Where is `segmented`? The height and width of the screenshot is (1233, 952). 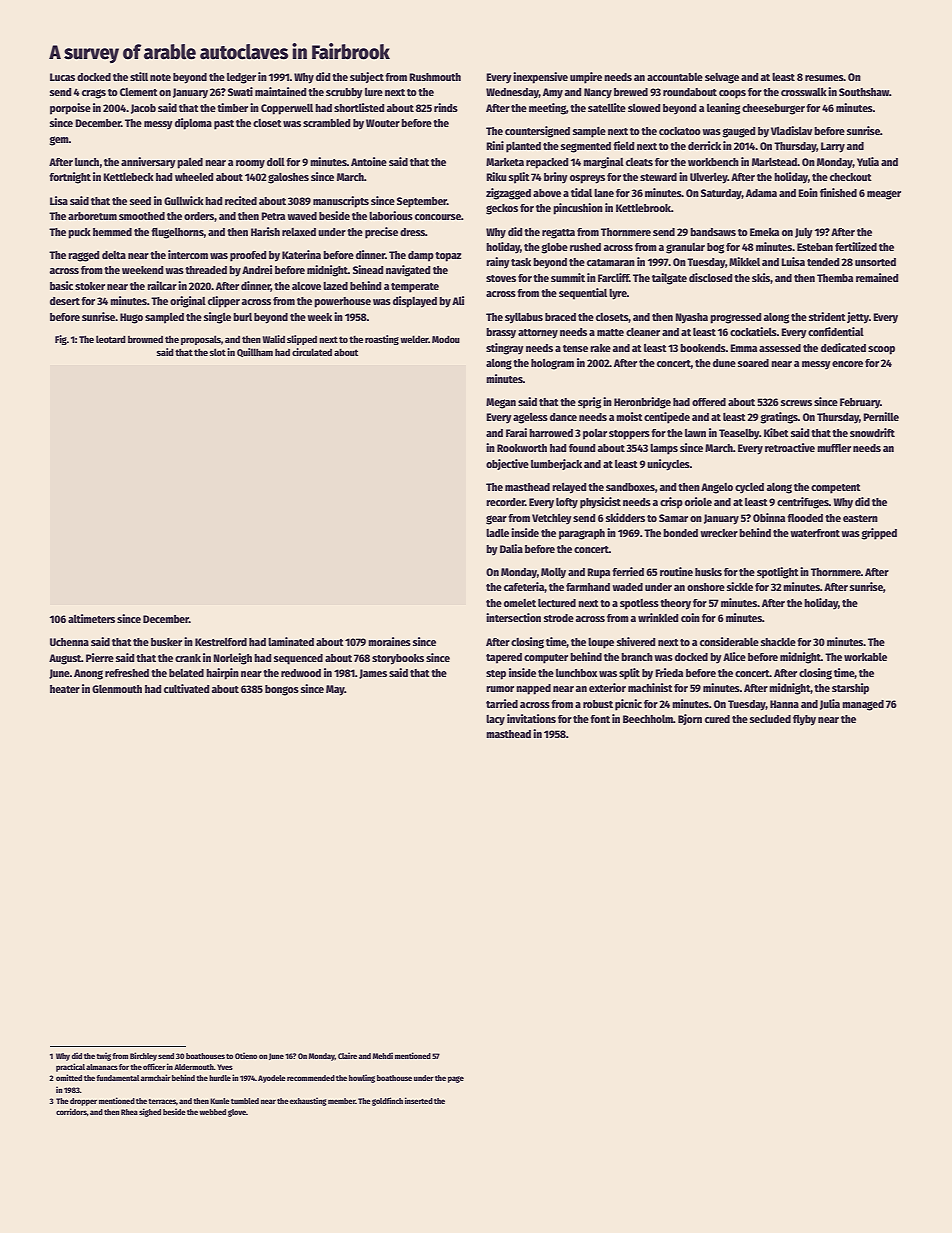
segmented is located at coordinates (586, 147).
